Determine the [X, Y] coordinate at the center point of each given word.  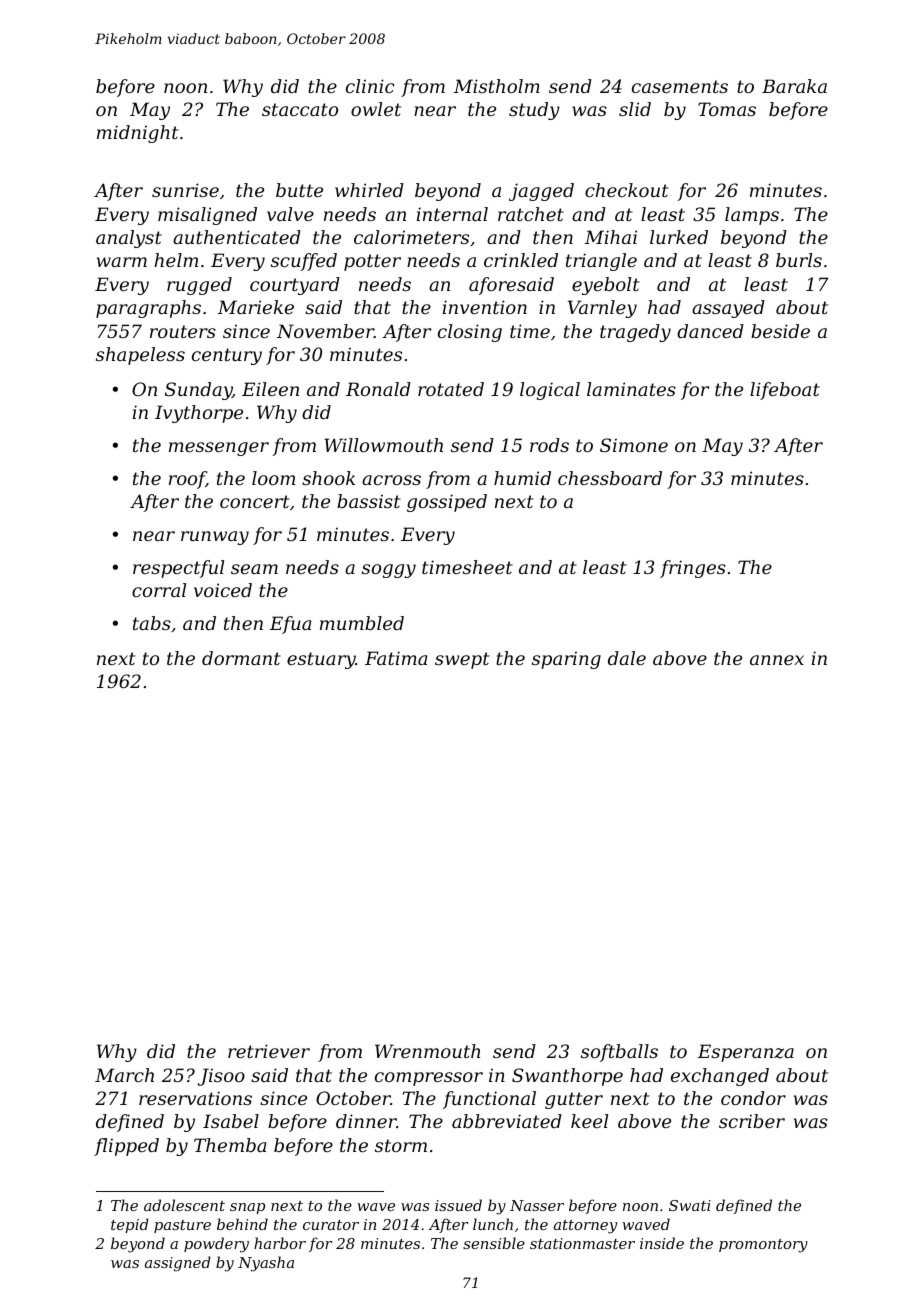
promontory [763, 1246]
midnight [138, 134]
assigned [178, 1264]
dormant [241, 658]
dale [627, 658]
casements [680, 86]
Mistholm [497, 86]
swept [462, 660]
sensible [494, 1243]
